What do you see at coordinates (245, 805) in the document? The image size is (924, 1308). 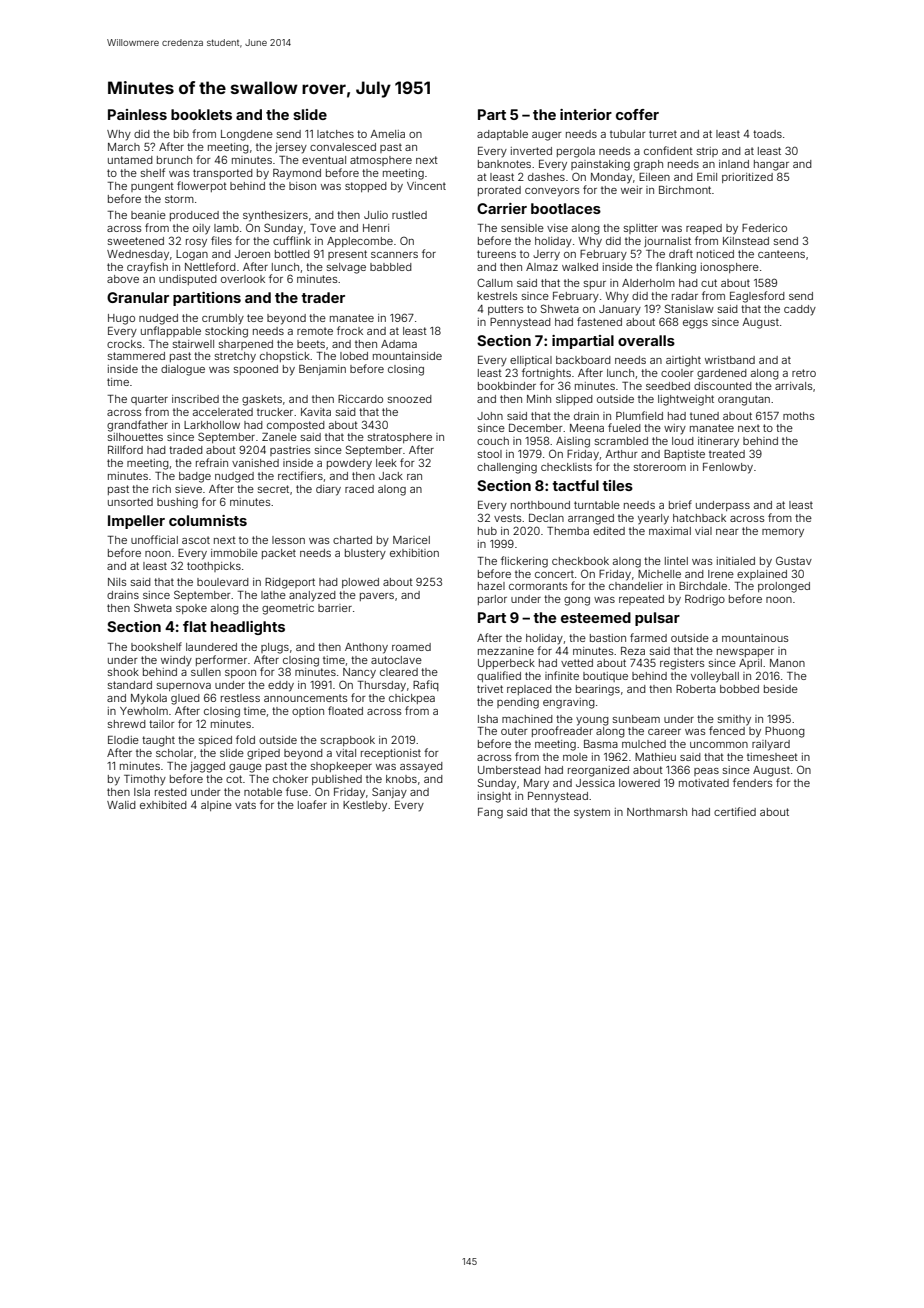 I see `vats` at bounding box center [245, 805].
